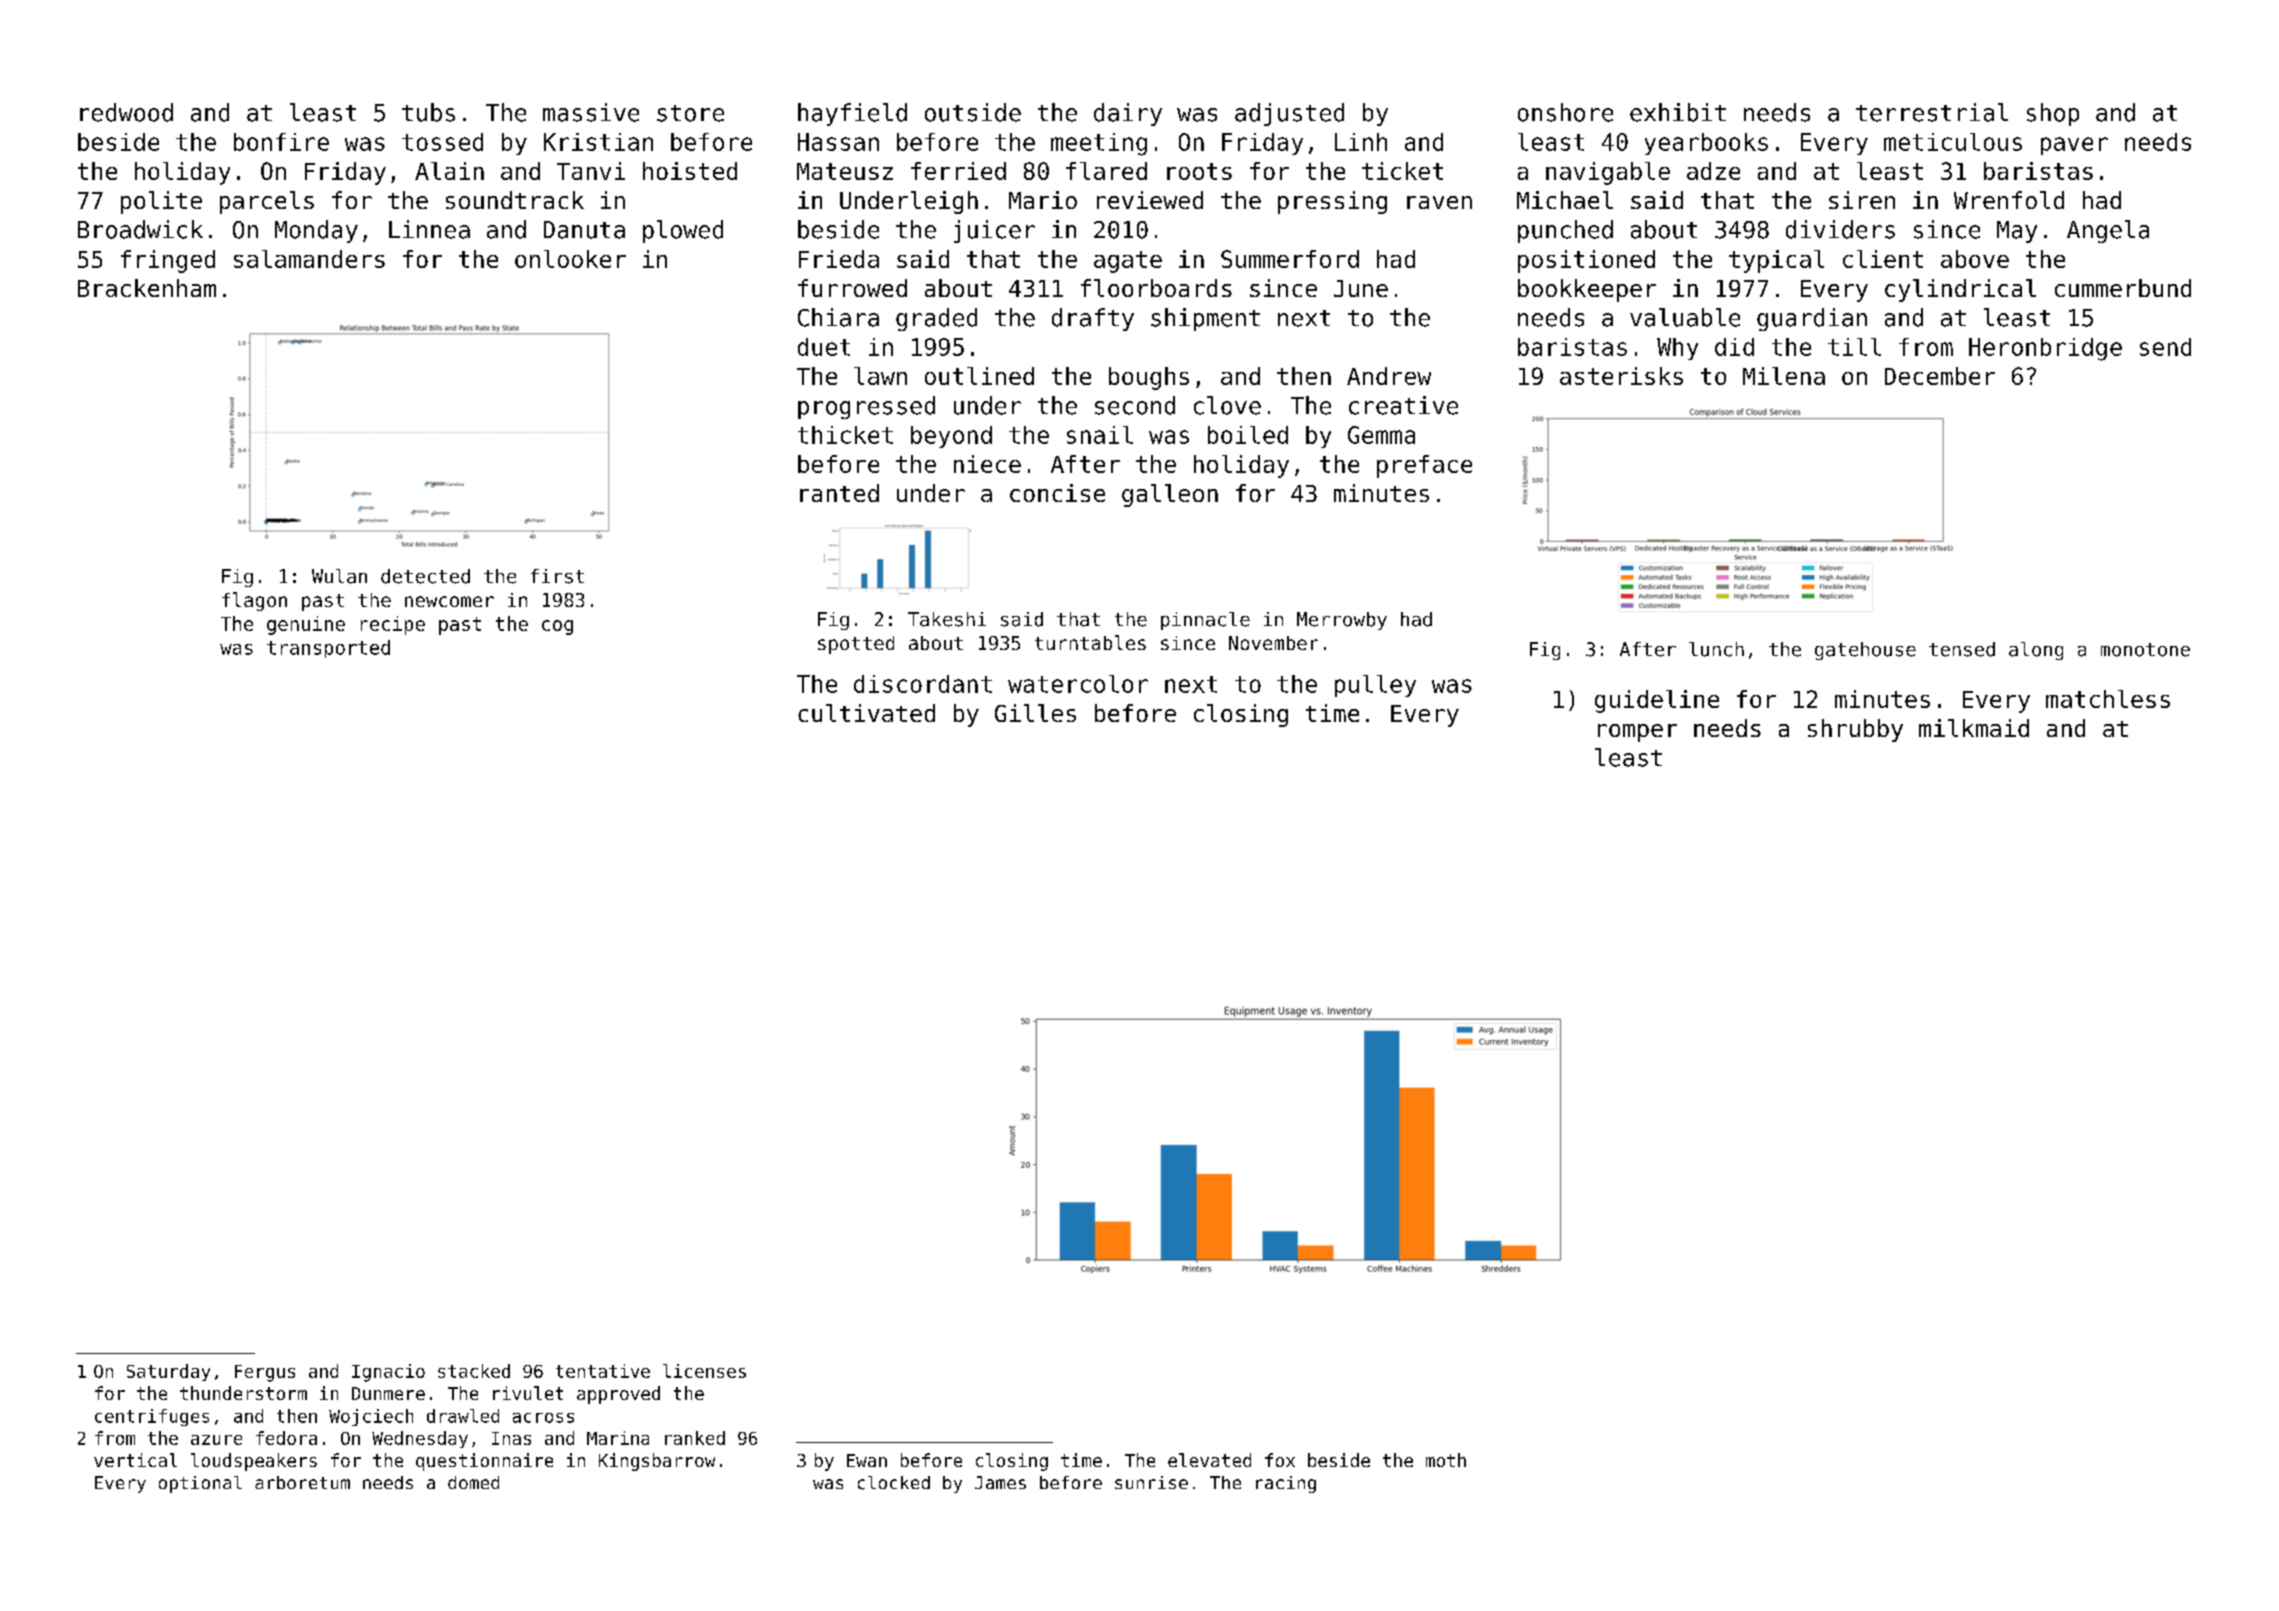 The height and width of the screenshot is (1611, 2279). I want to click on romper, so click(1637, 733).
